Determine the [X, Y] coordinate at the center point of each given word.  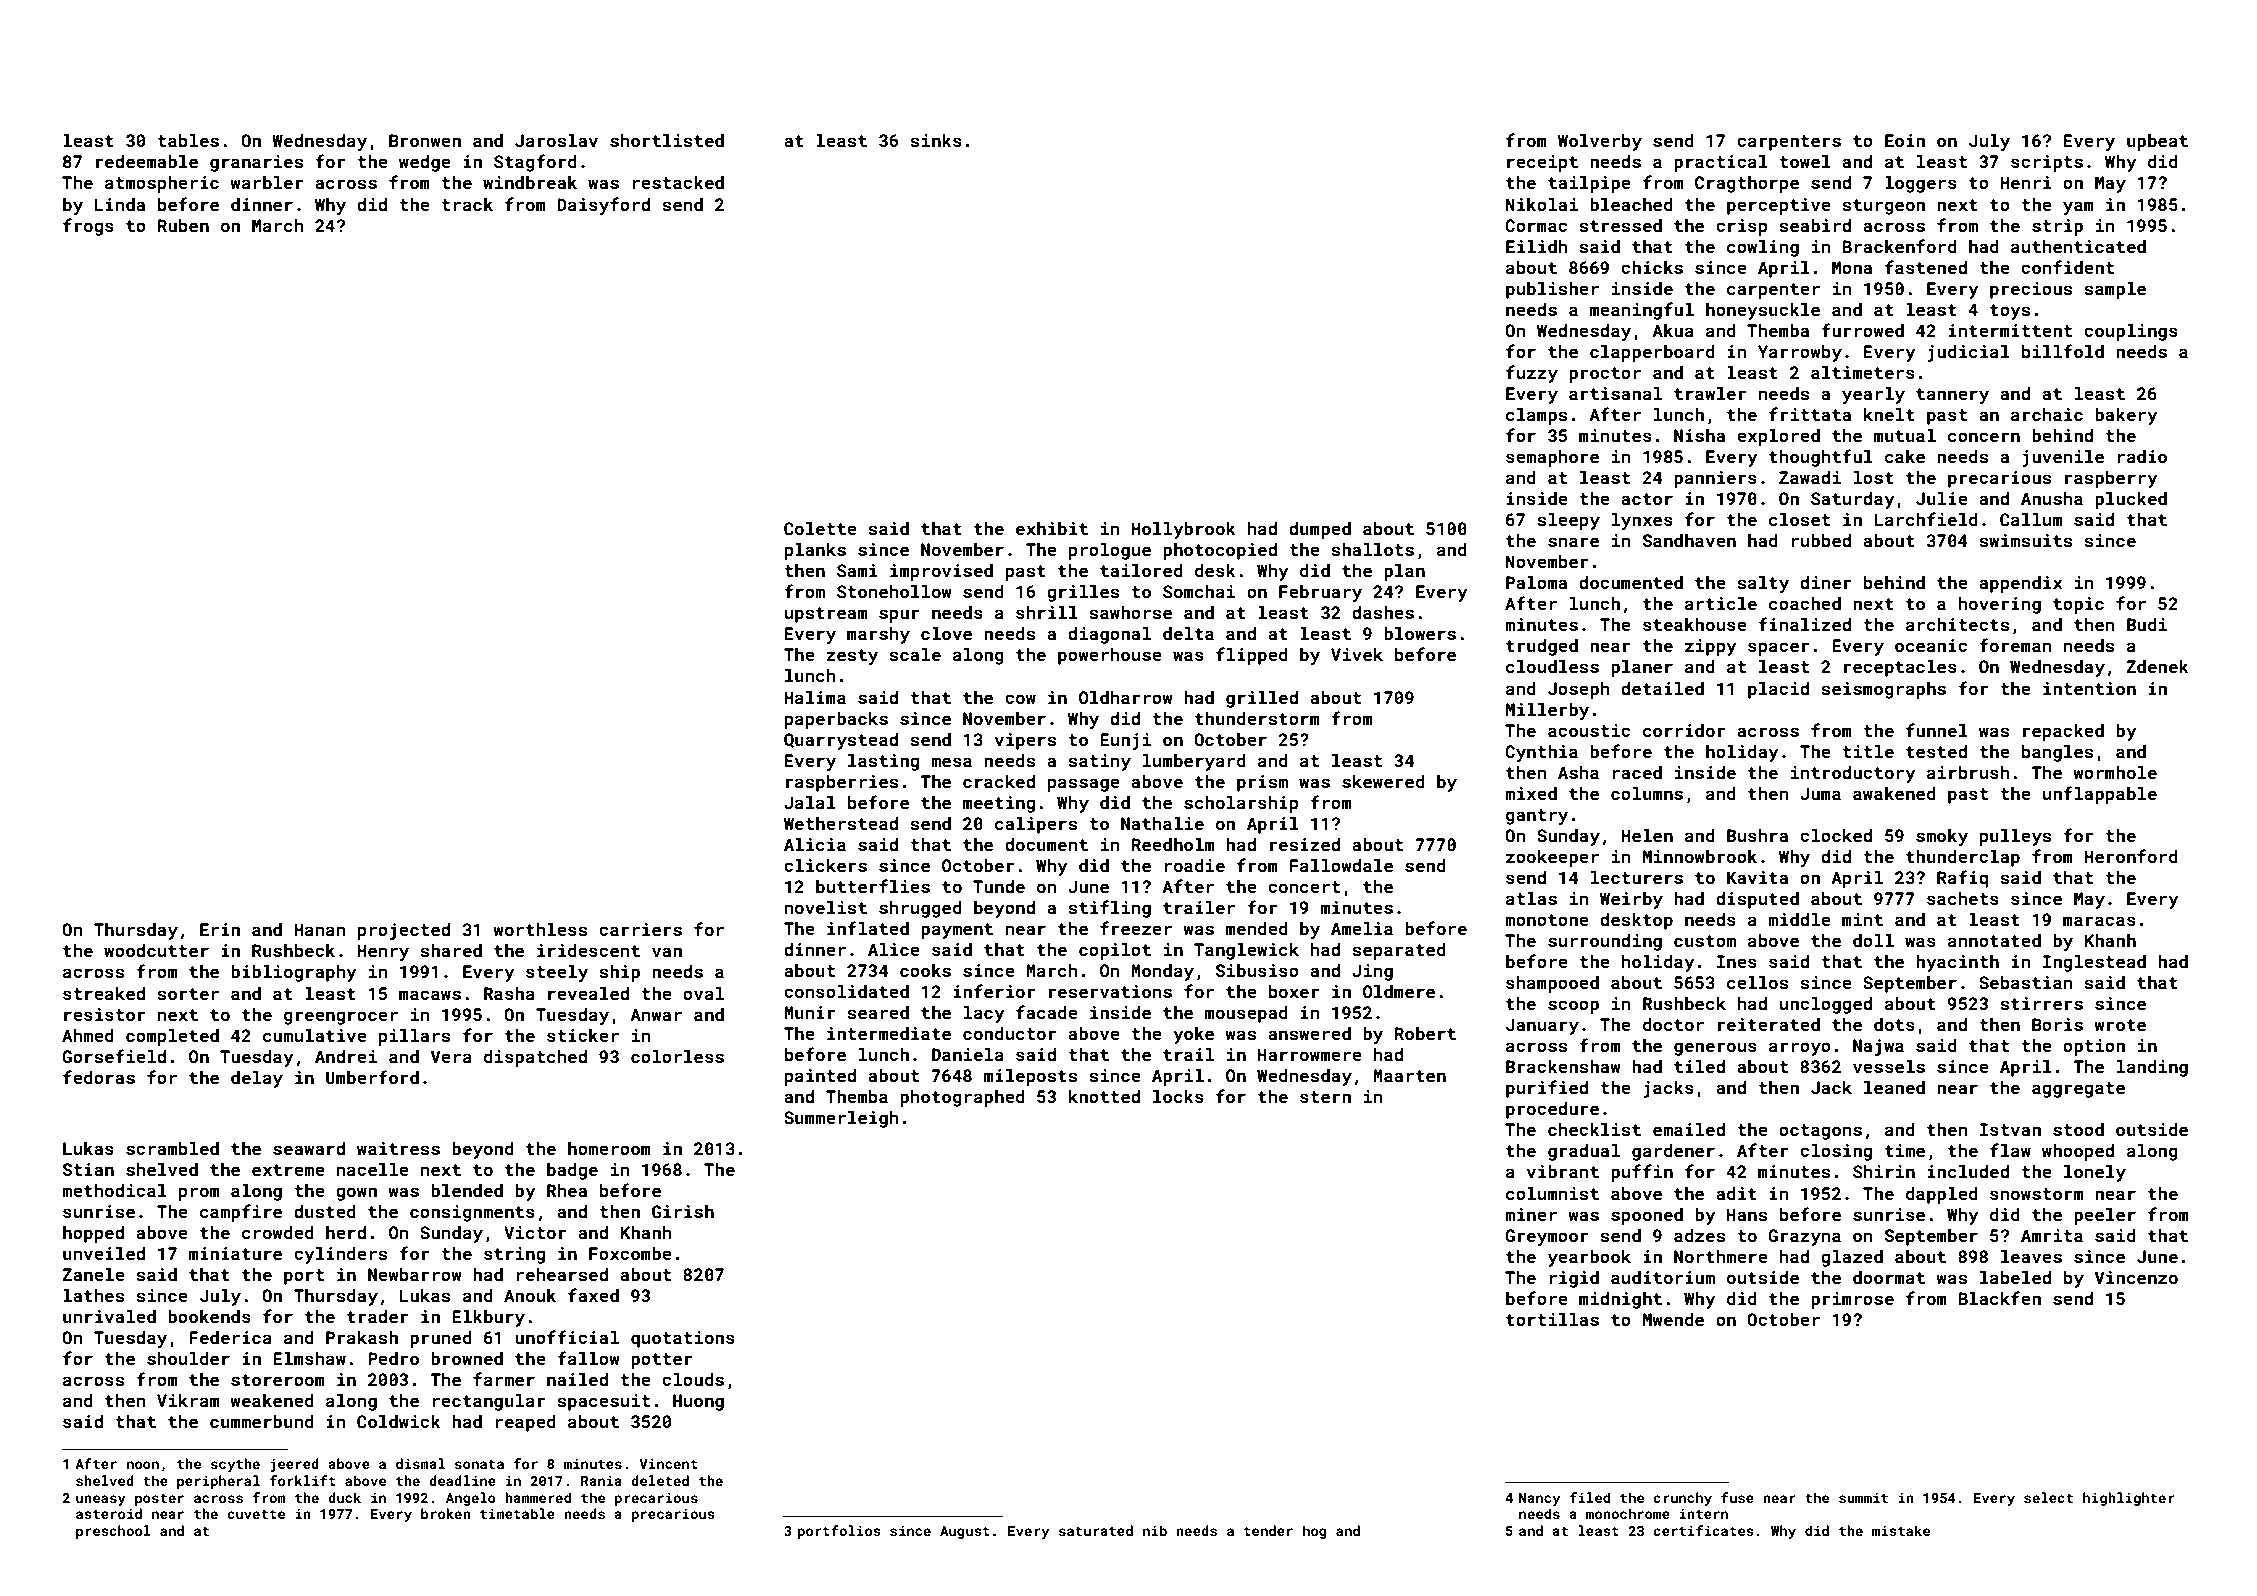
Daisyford [603, 206]
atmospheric [162, 184]
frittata [1810, 414]
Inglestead [2094, 963]
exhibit [1052, 528]
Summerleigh [841, 1119]
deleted [660, 1480]
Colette [820, 528]
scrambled [172, 1148]
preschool [113, 1532]
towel [1805, 161]
